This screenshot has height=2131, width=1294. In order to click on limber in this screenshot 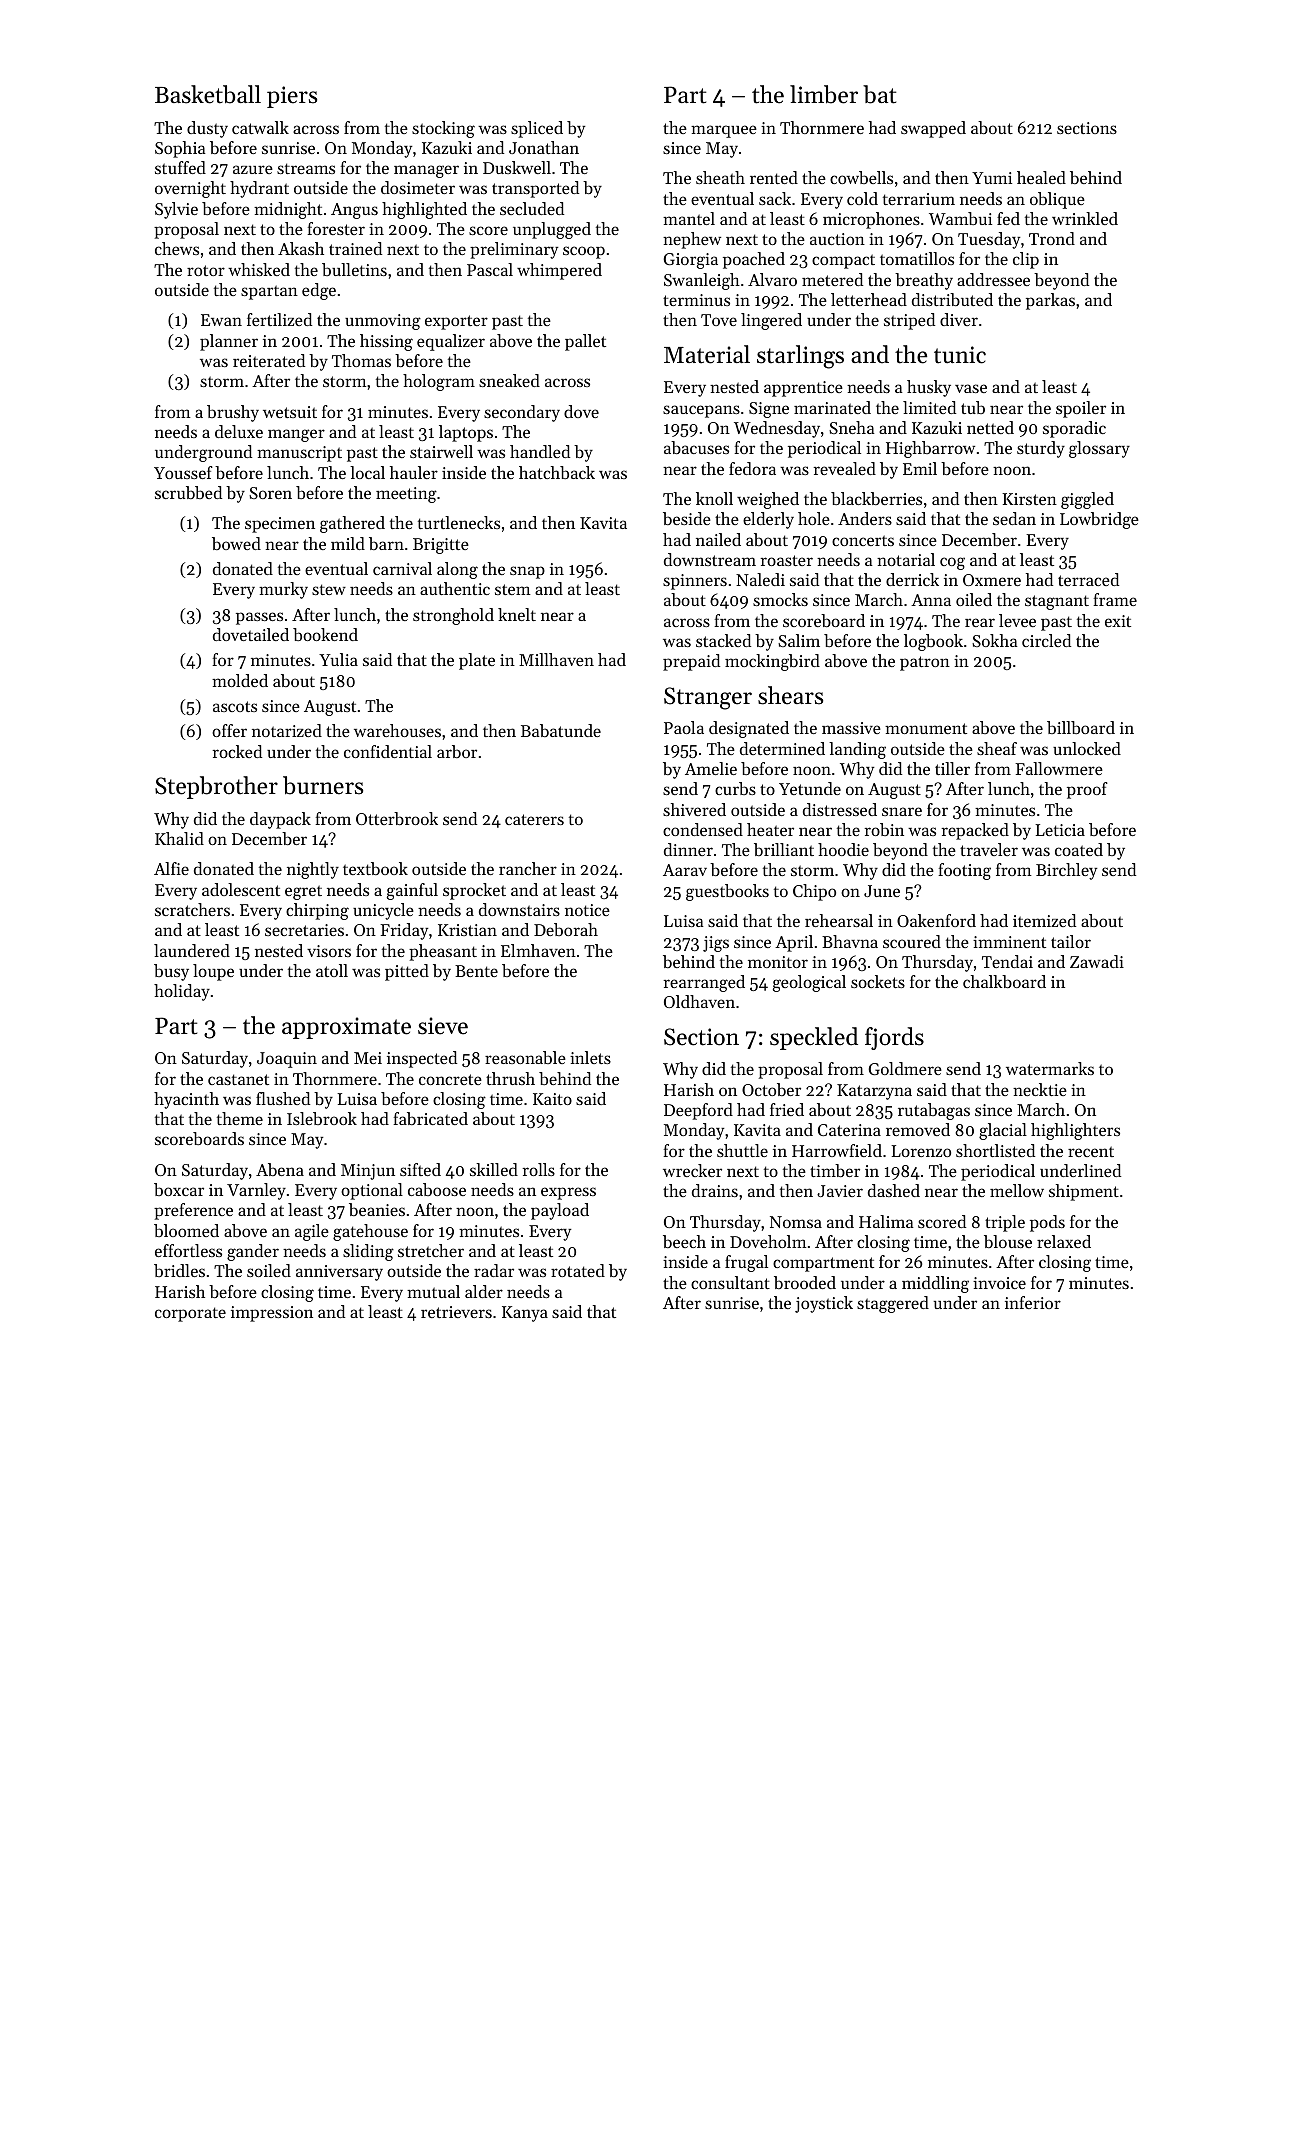, I will do `click(824, 94)`.
